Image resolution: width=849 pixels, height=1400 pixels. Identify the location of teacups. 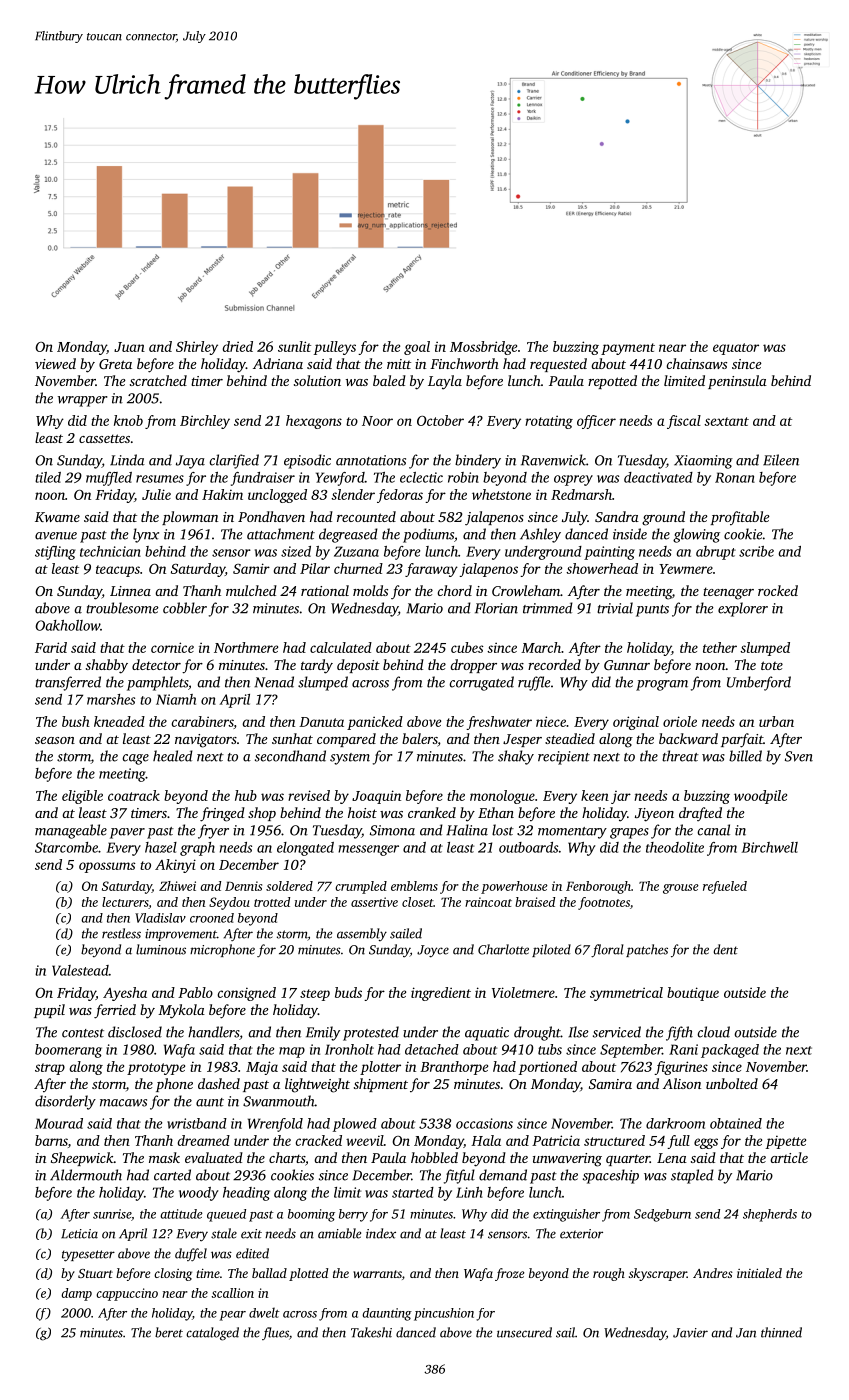
(118, 571).
